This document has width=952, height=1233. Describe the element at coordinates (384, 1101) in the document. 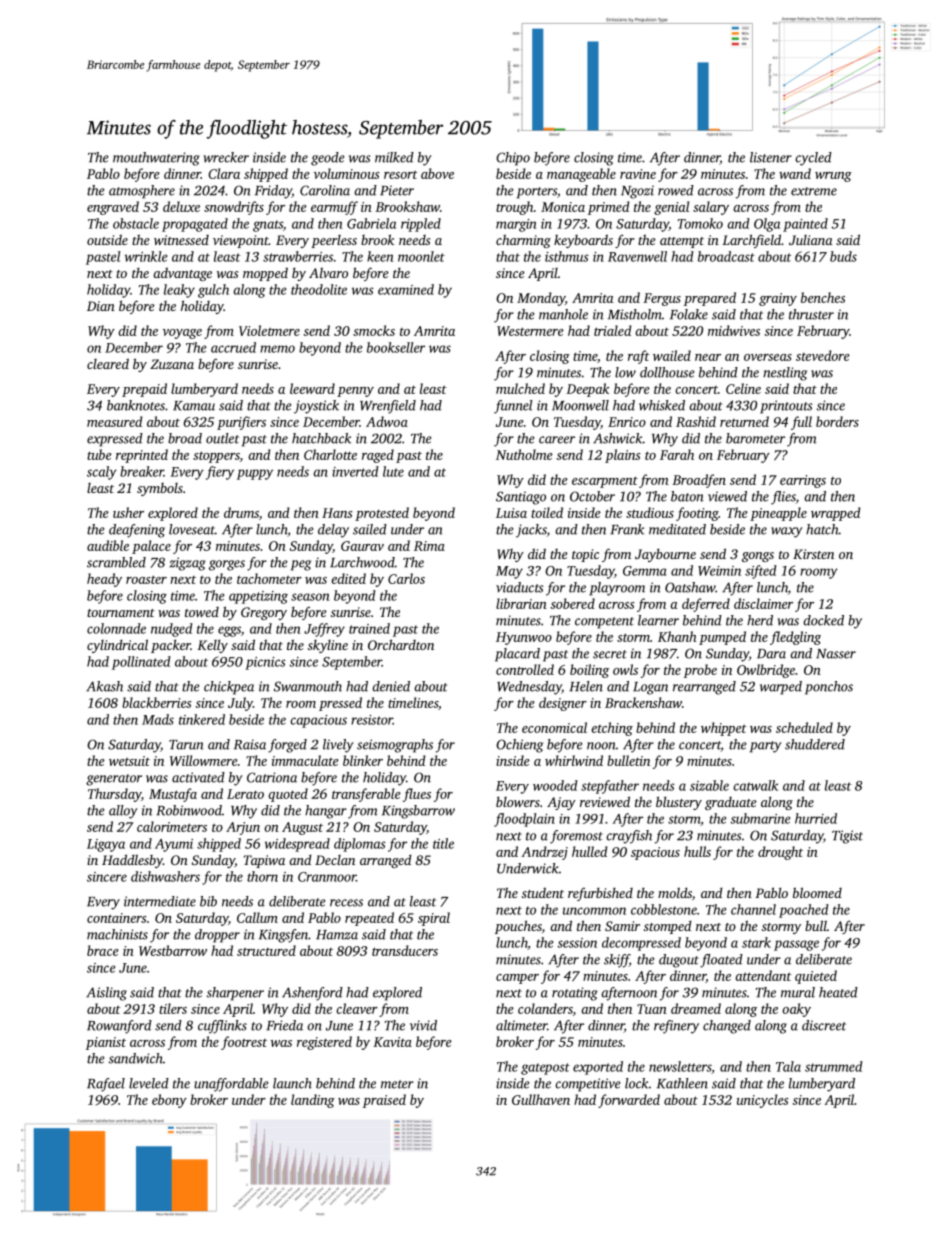

I see `praised` at that location.
